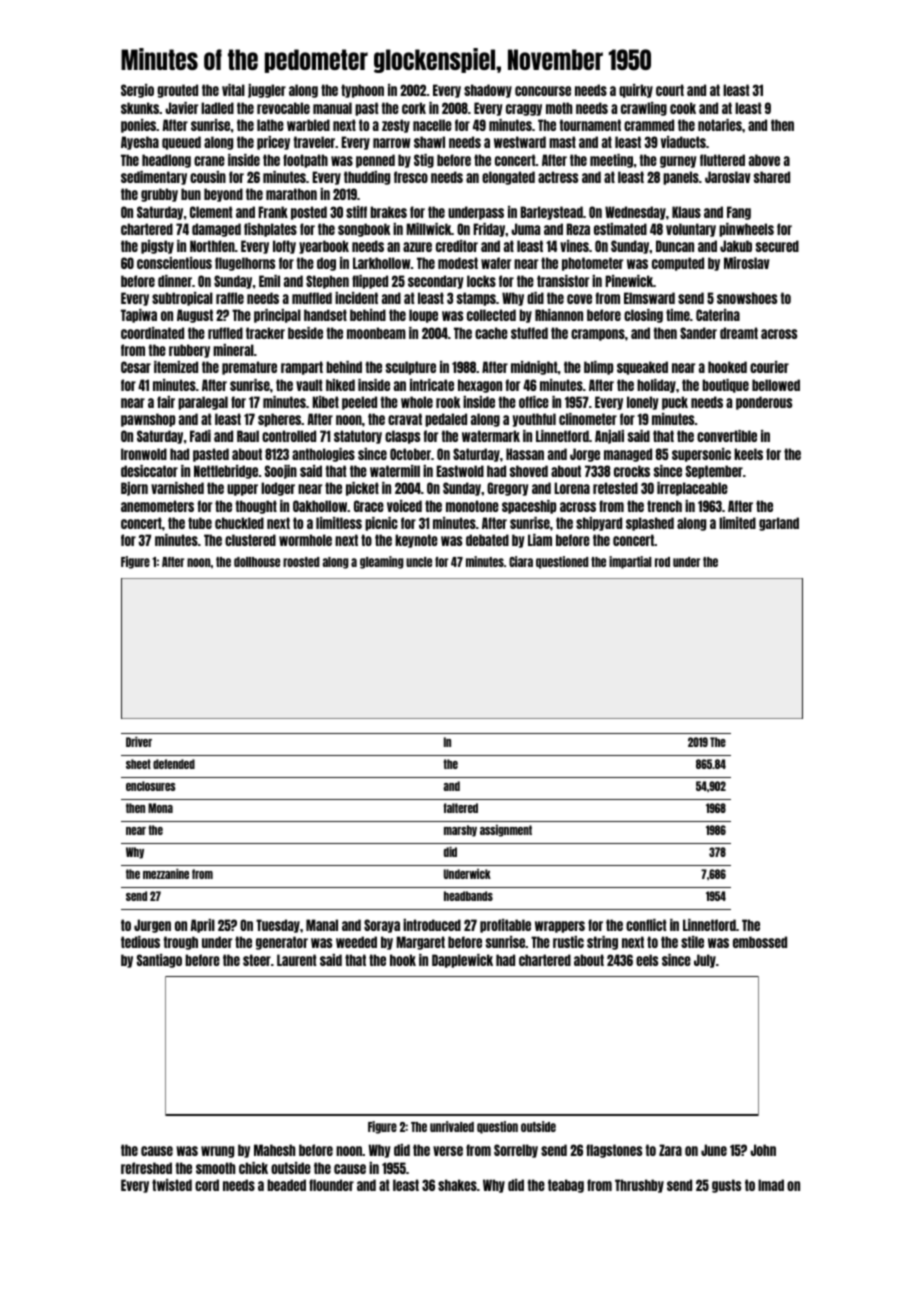 The image size is (924, 1308). I want to click on embossed, so click(760, 942).
